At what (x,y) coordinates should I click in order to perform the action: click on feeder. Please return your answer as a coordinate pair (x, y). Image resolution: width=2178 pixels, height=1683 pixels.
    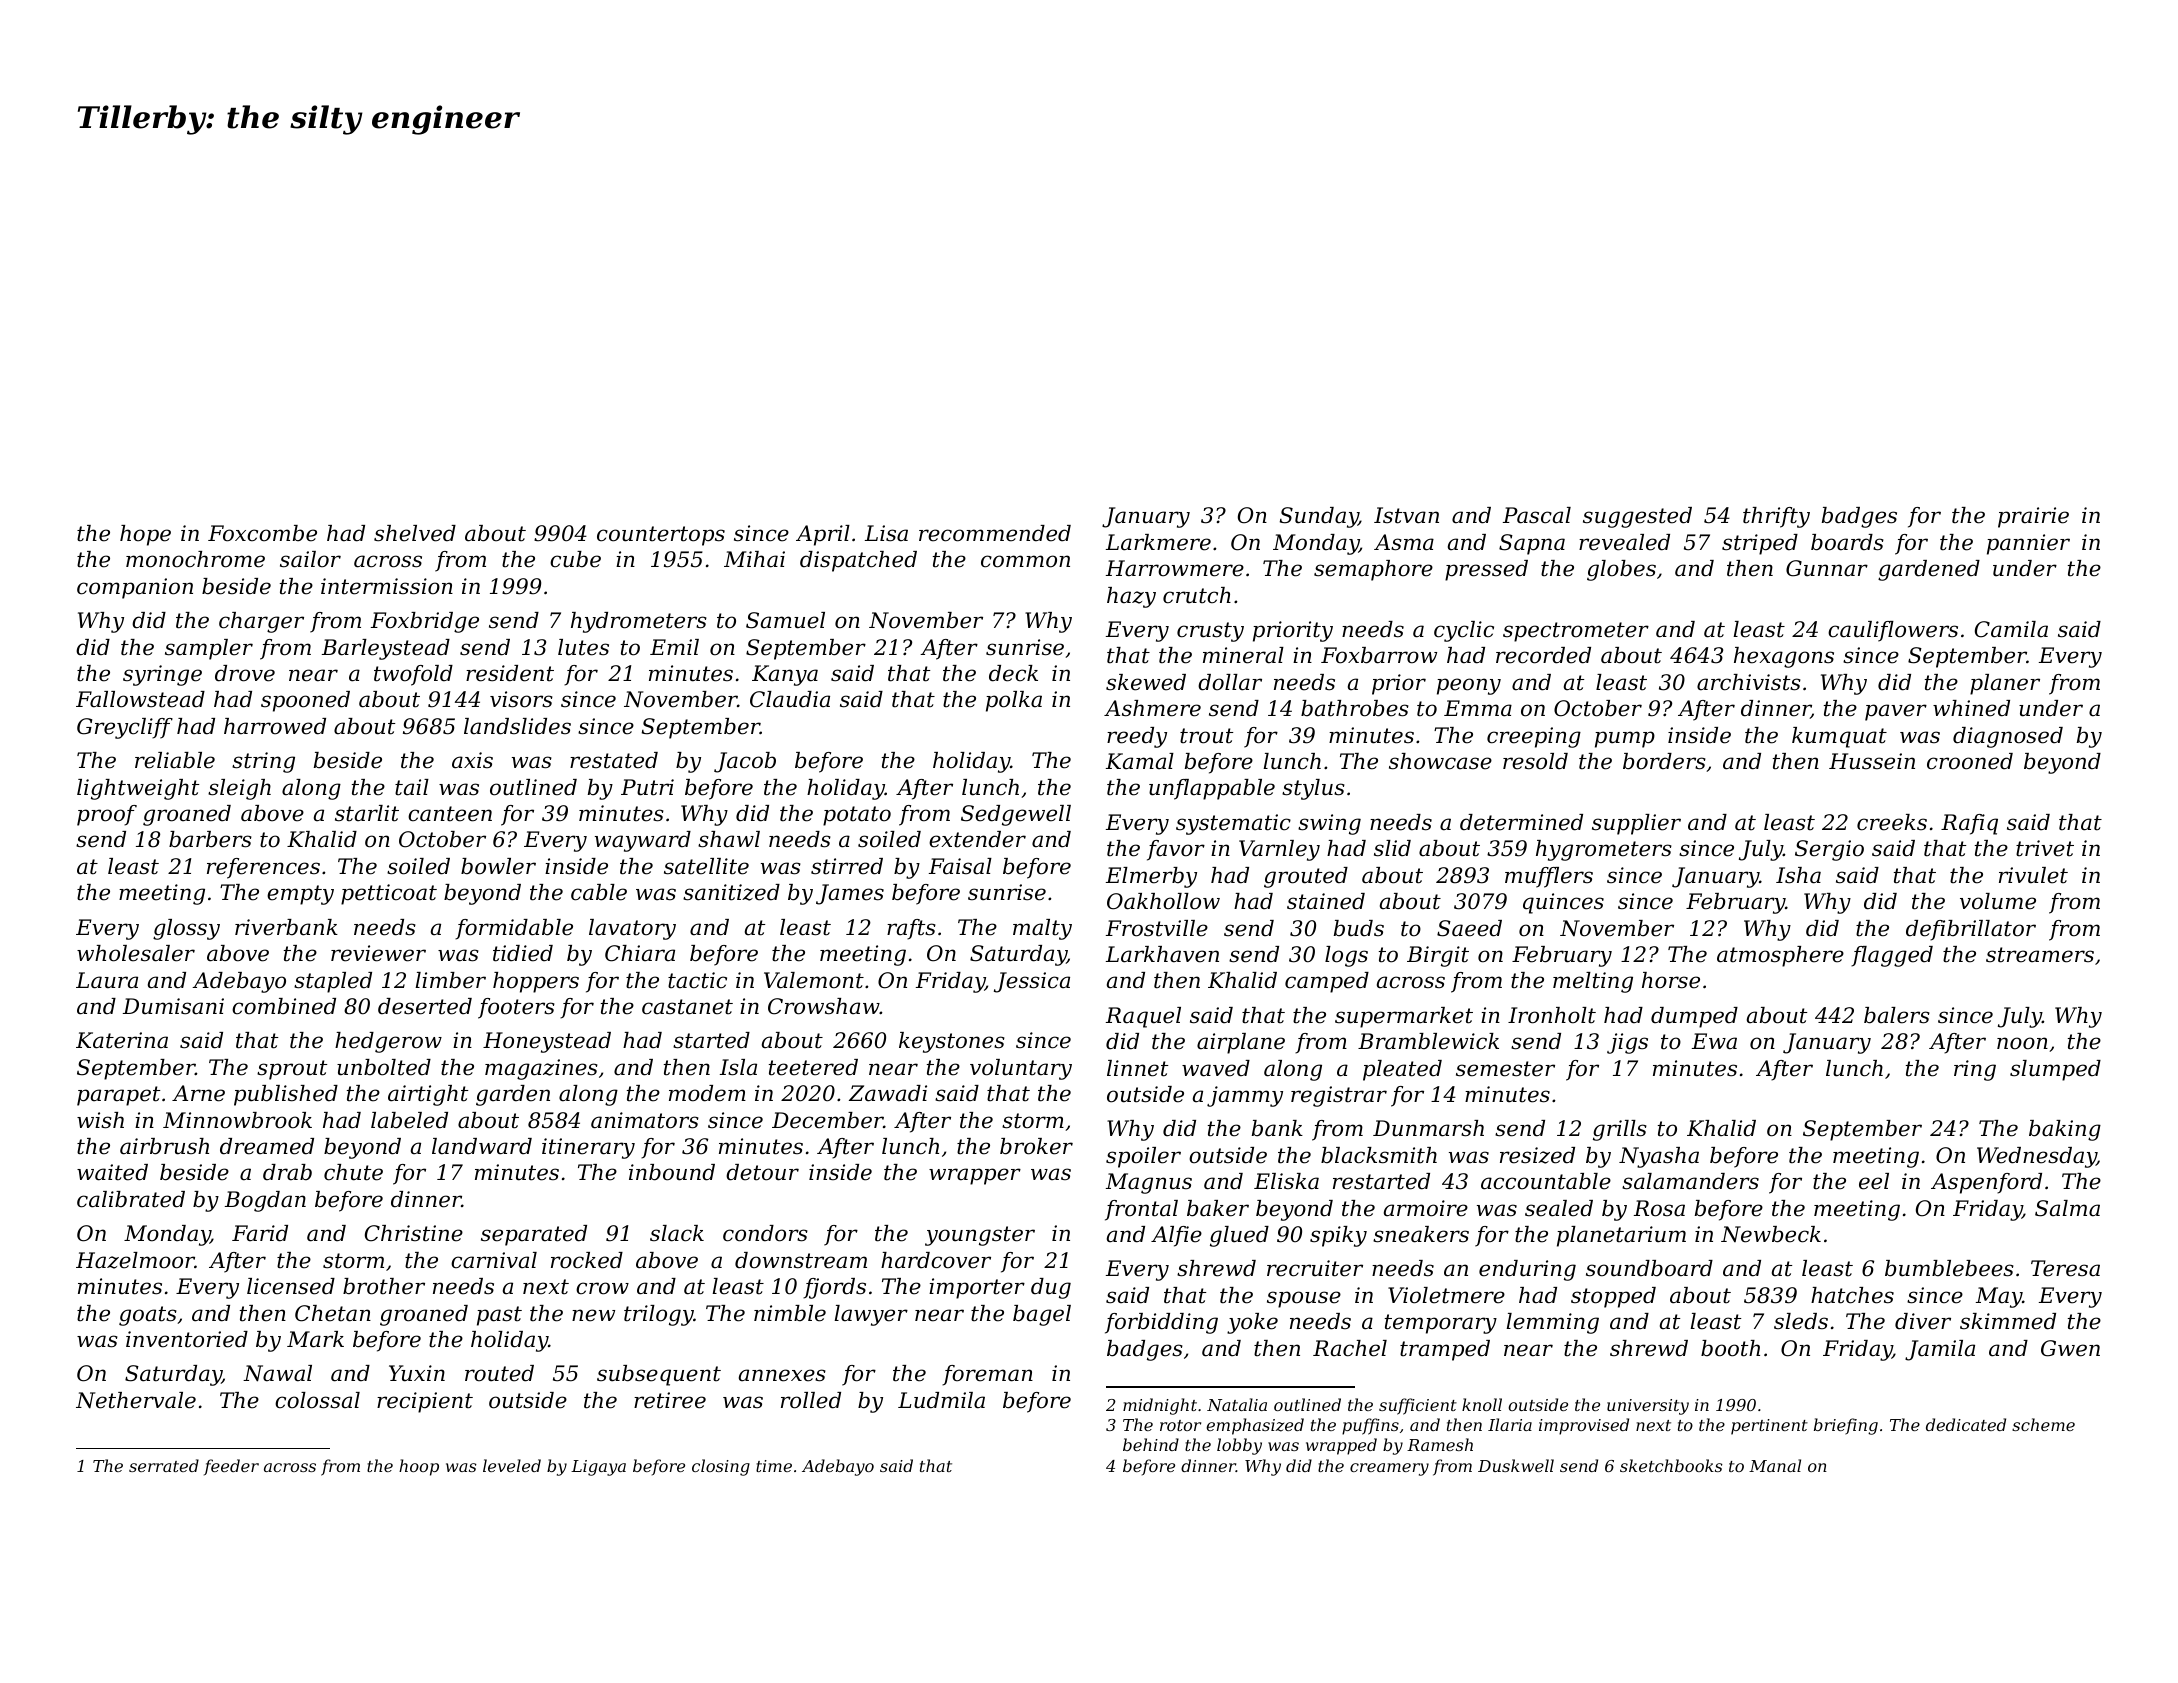
    Looking at the image, I should click on (231, 1467).
